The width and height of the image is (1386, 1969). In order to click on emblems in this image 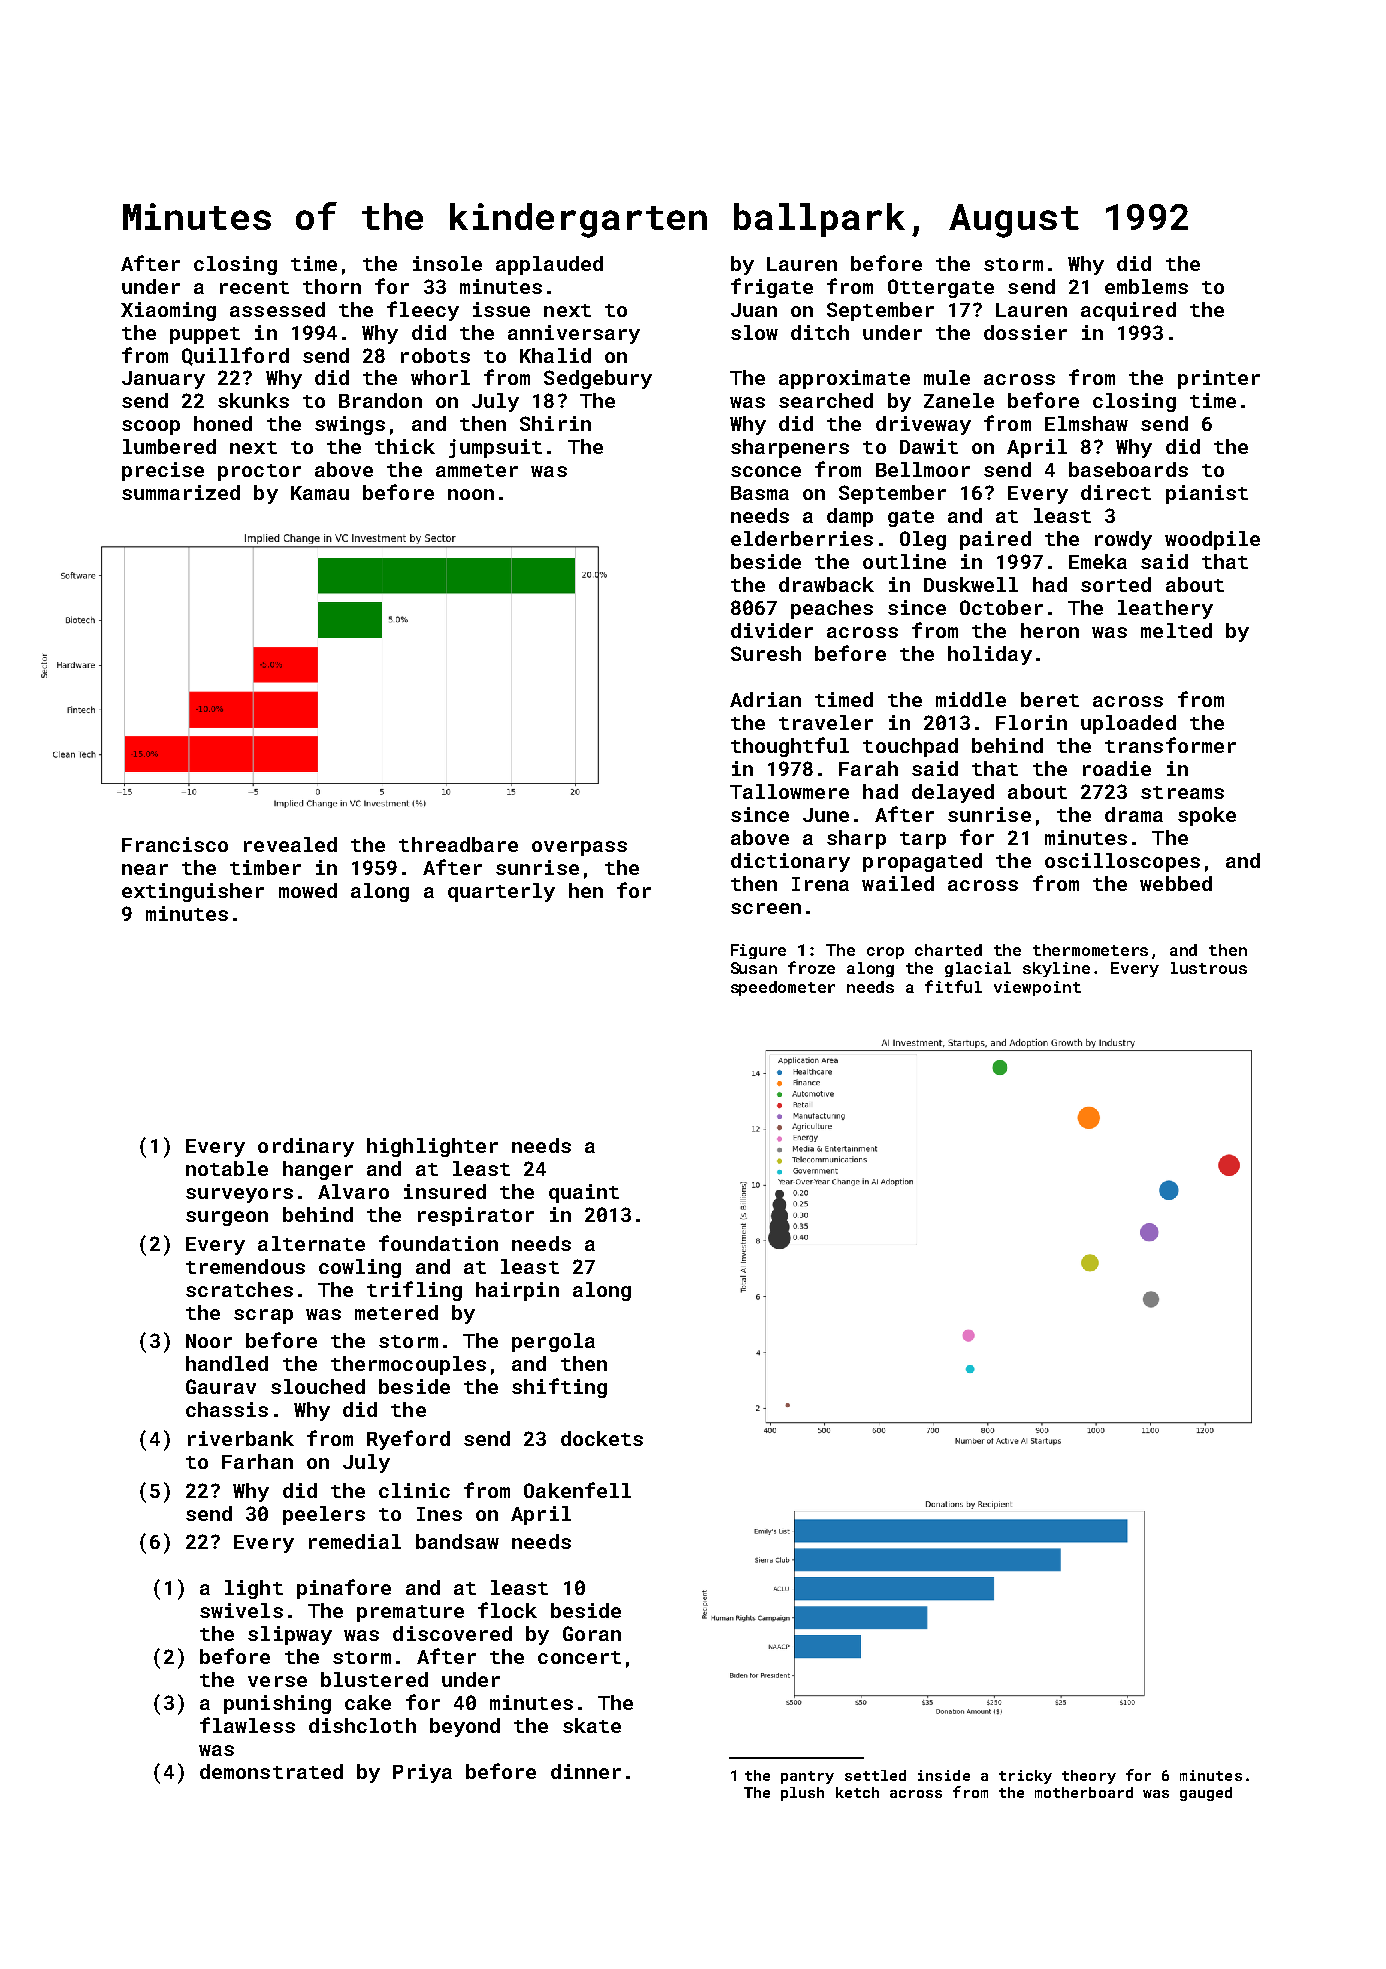, I will do `click(1146, 286)`.
